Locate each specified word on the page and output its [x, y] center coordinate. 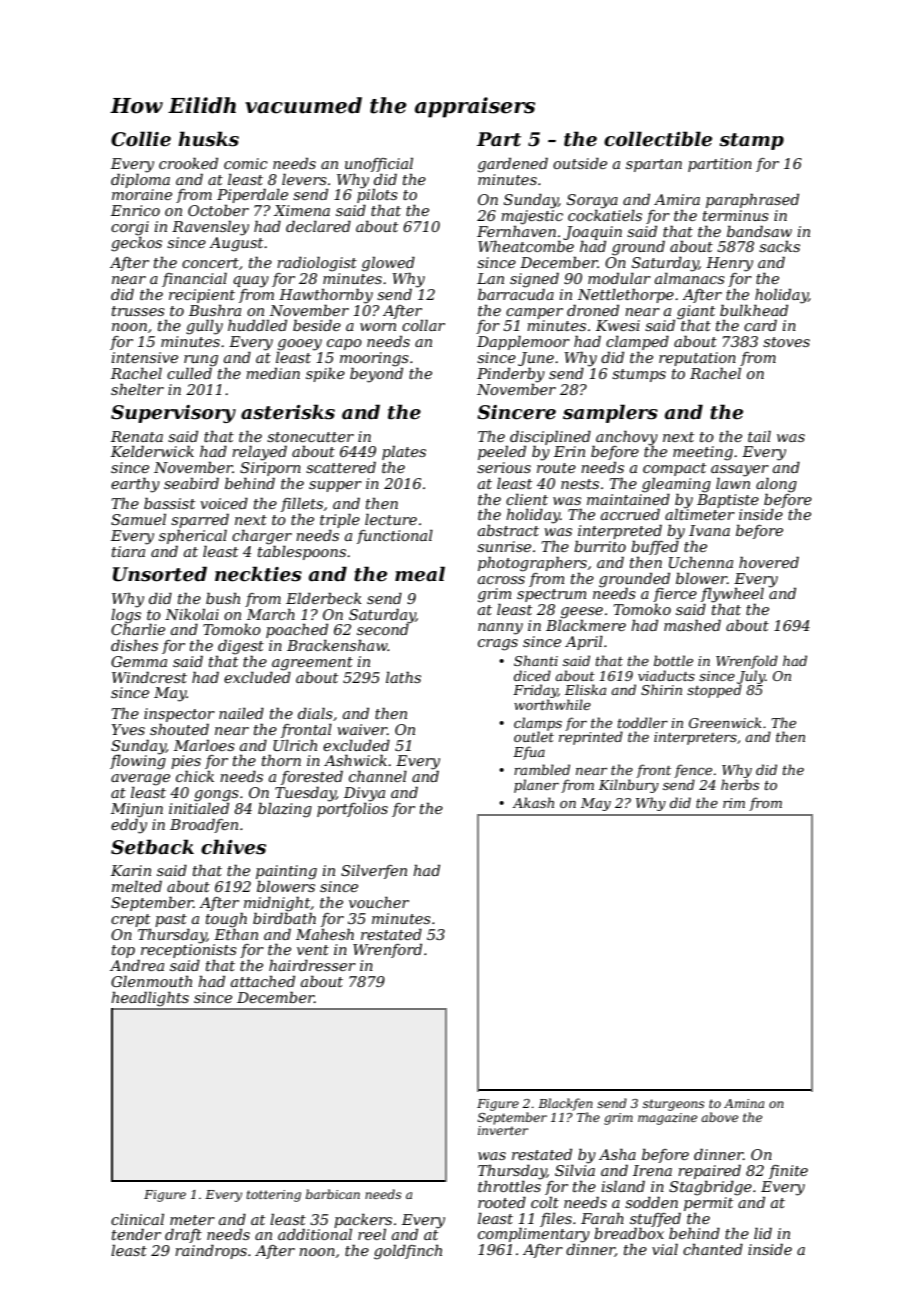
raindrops [211, 1252]
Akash [533, 802]
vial [665, 1249]
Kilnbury [629, 786]
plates [404, 453]
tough [226, 920]
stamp [751, 141]
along [776, 485]
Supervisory [173, 414]
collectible [658, 139]
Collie [141, 139]
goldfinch [408, 1252]
